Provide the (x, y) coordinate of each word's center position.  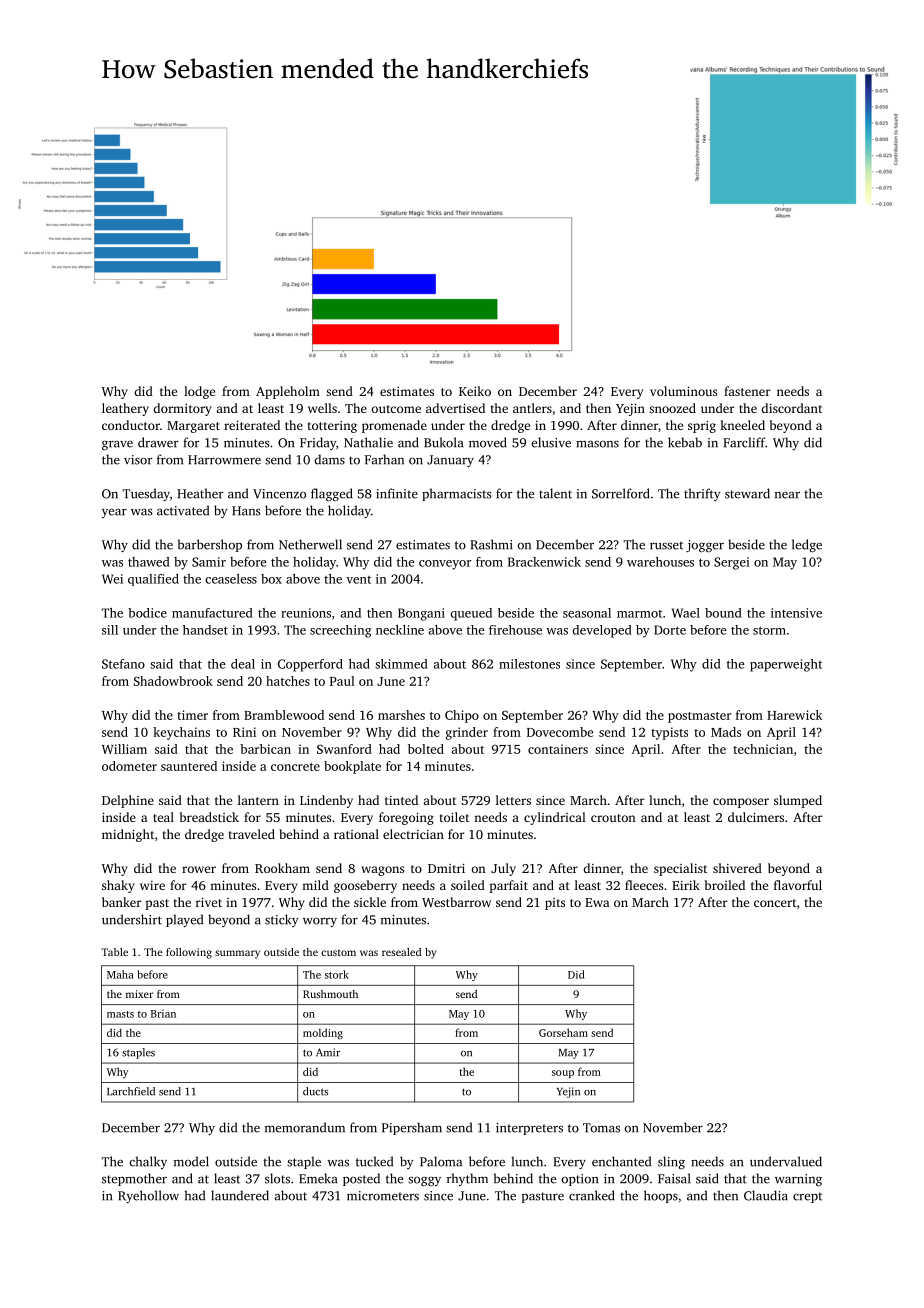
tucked (374, 1161)
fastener (747, 391)
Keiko (475, 391)
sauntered (189, 766)
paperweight (786, 665)
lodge (199, 392)
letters (513, 800)
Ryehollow (148, 1196)
